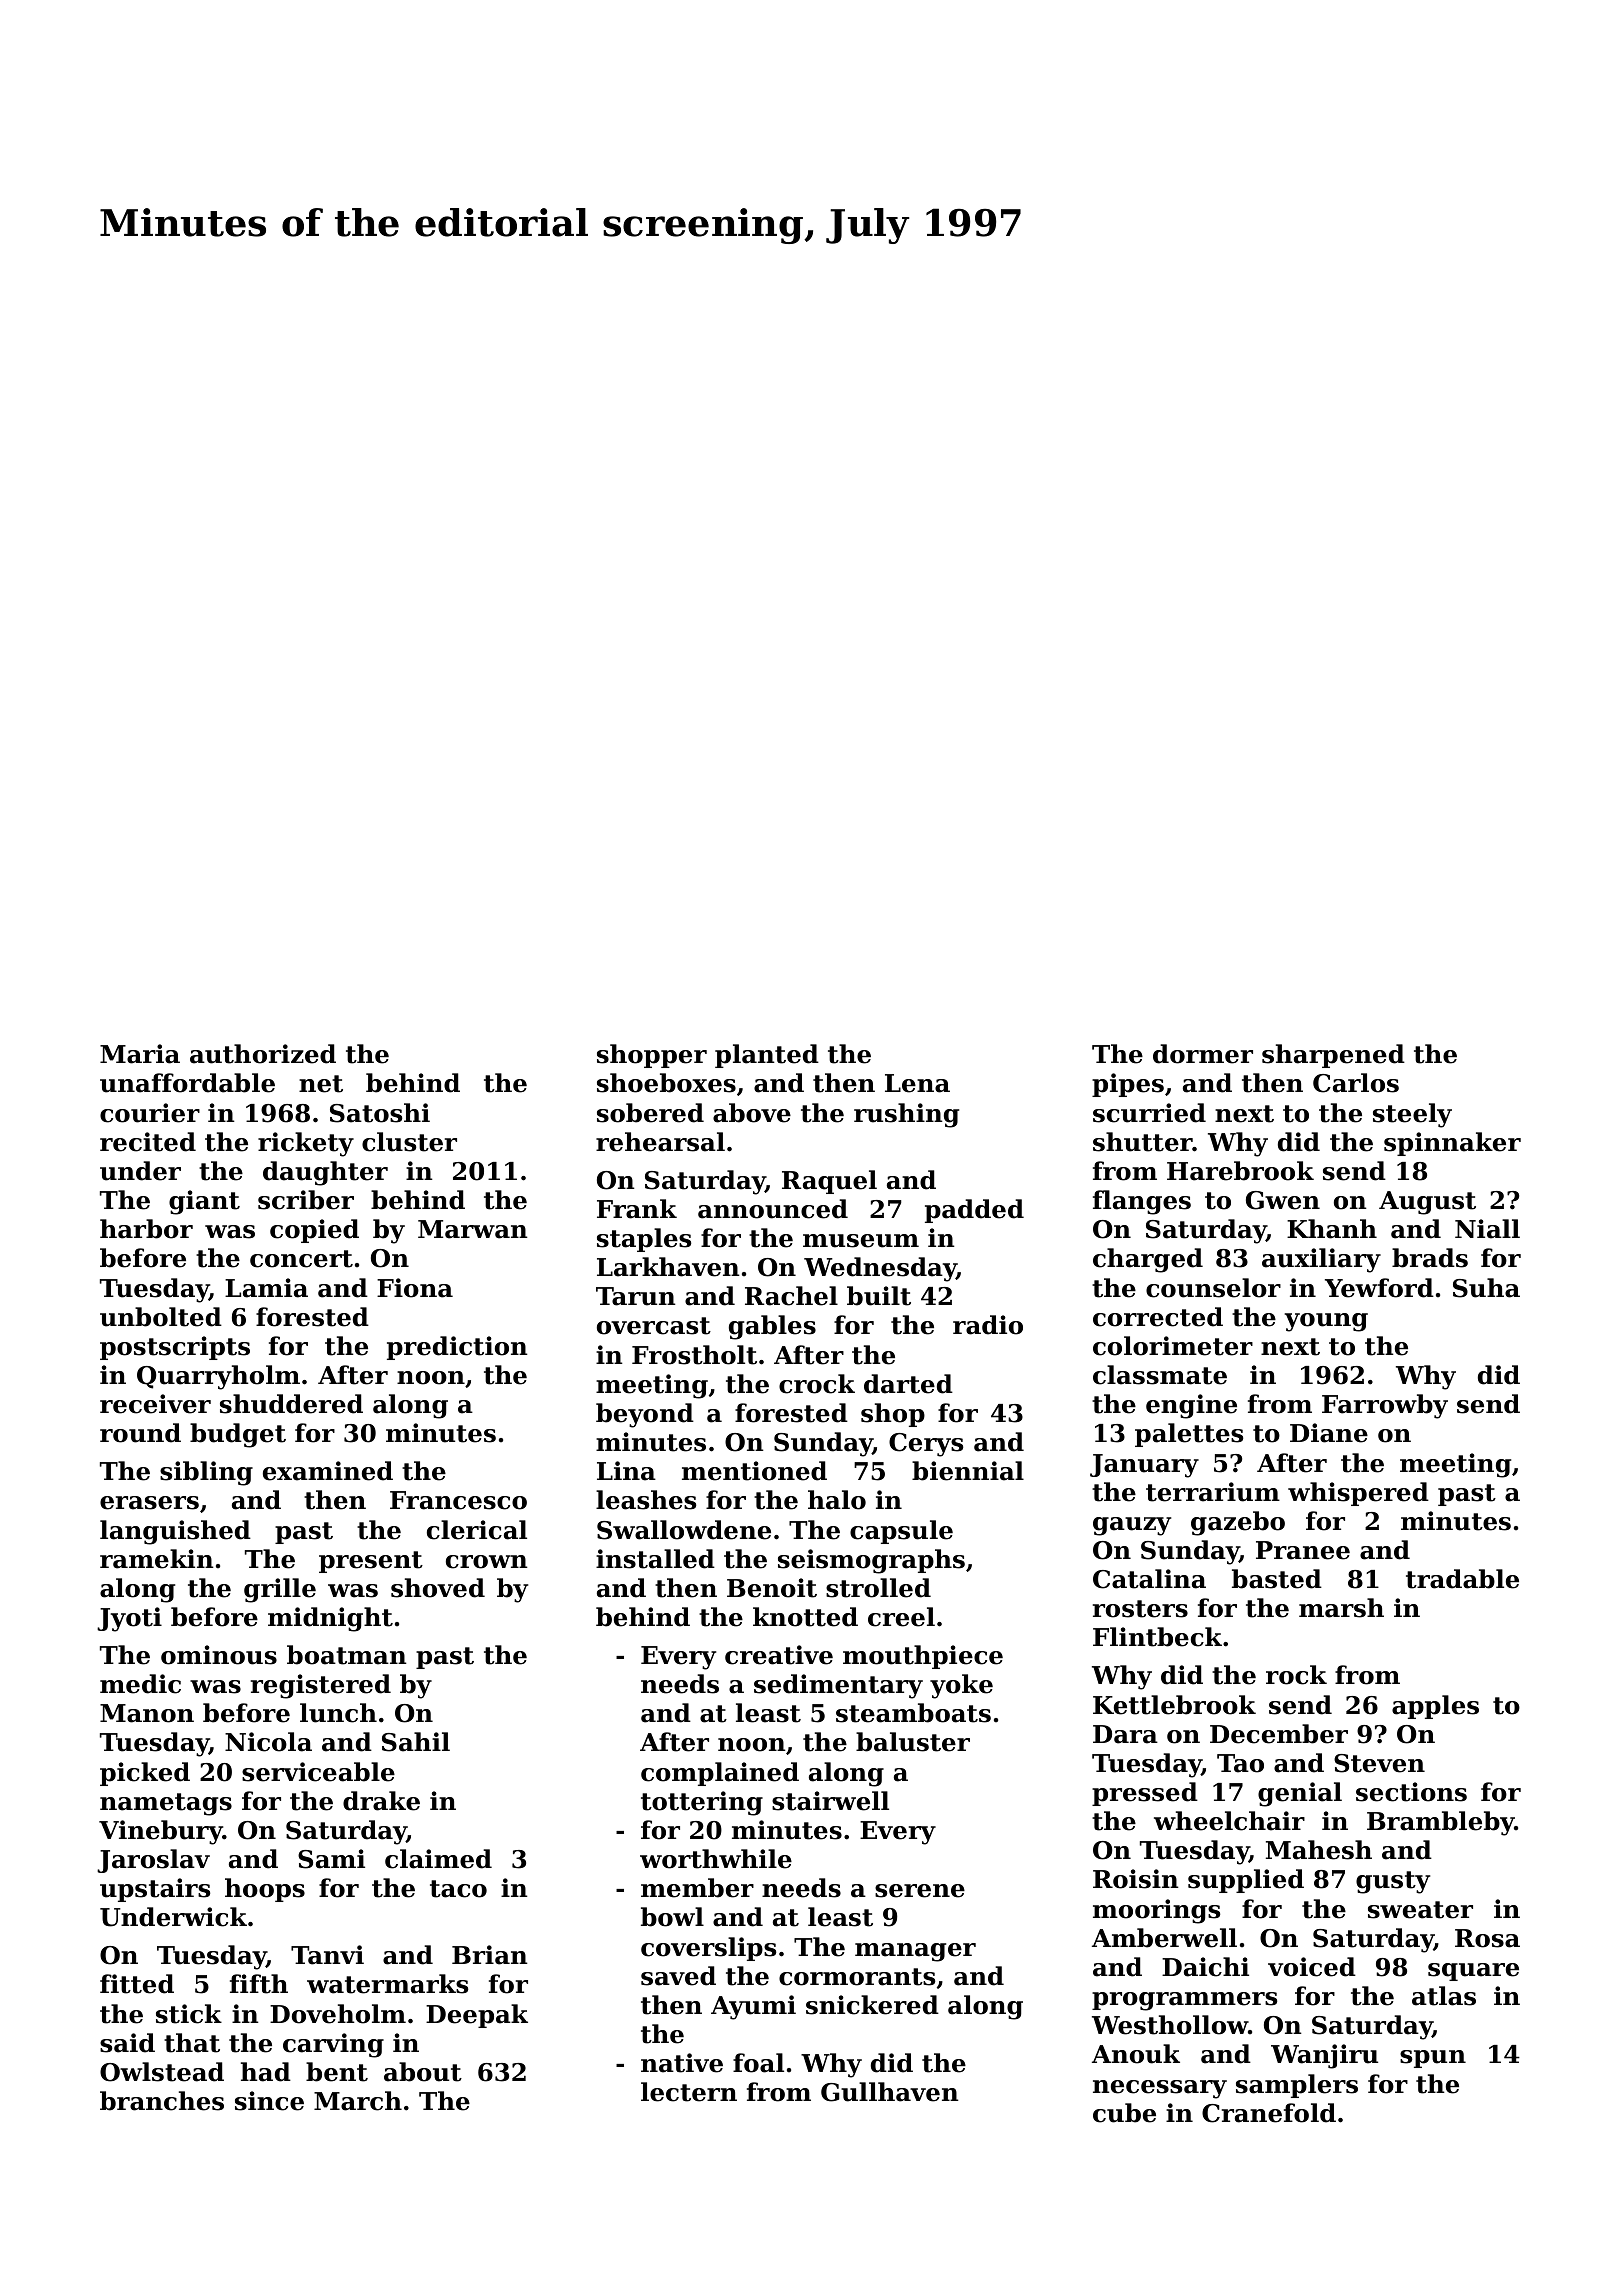  I want to click on member, so click(697, 1888).
